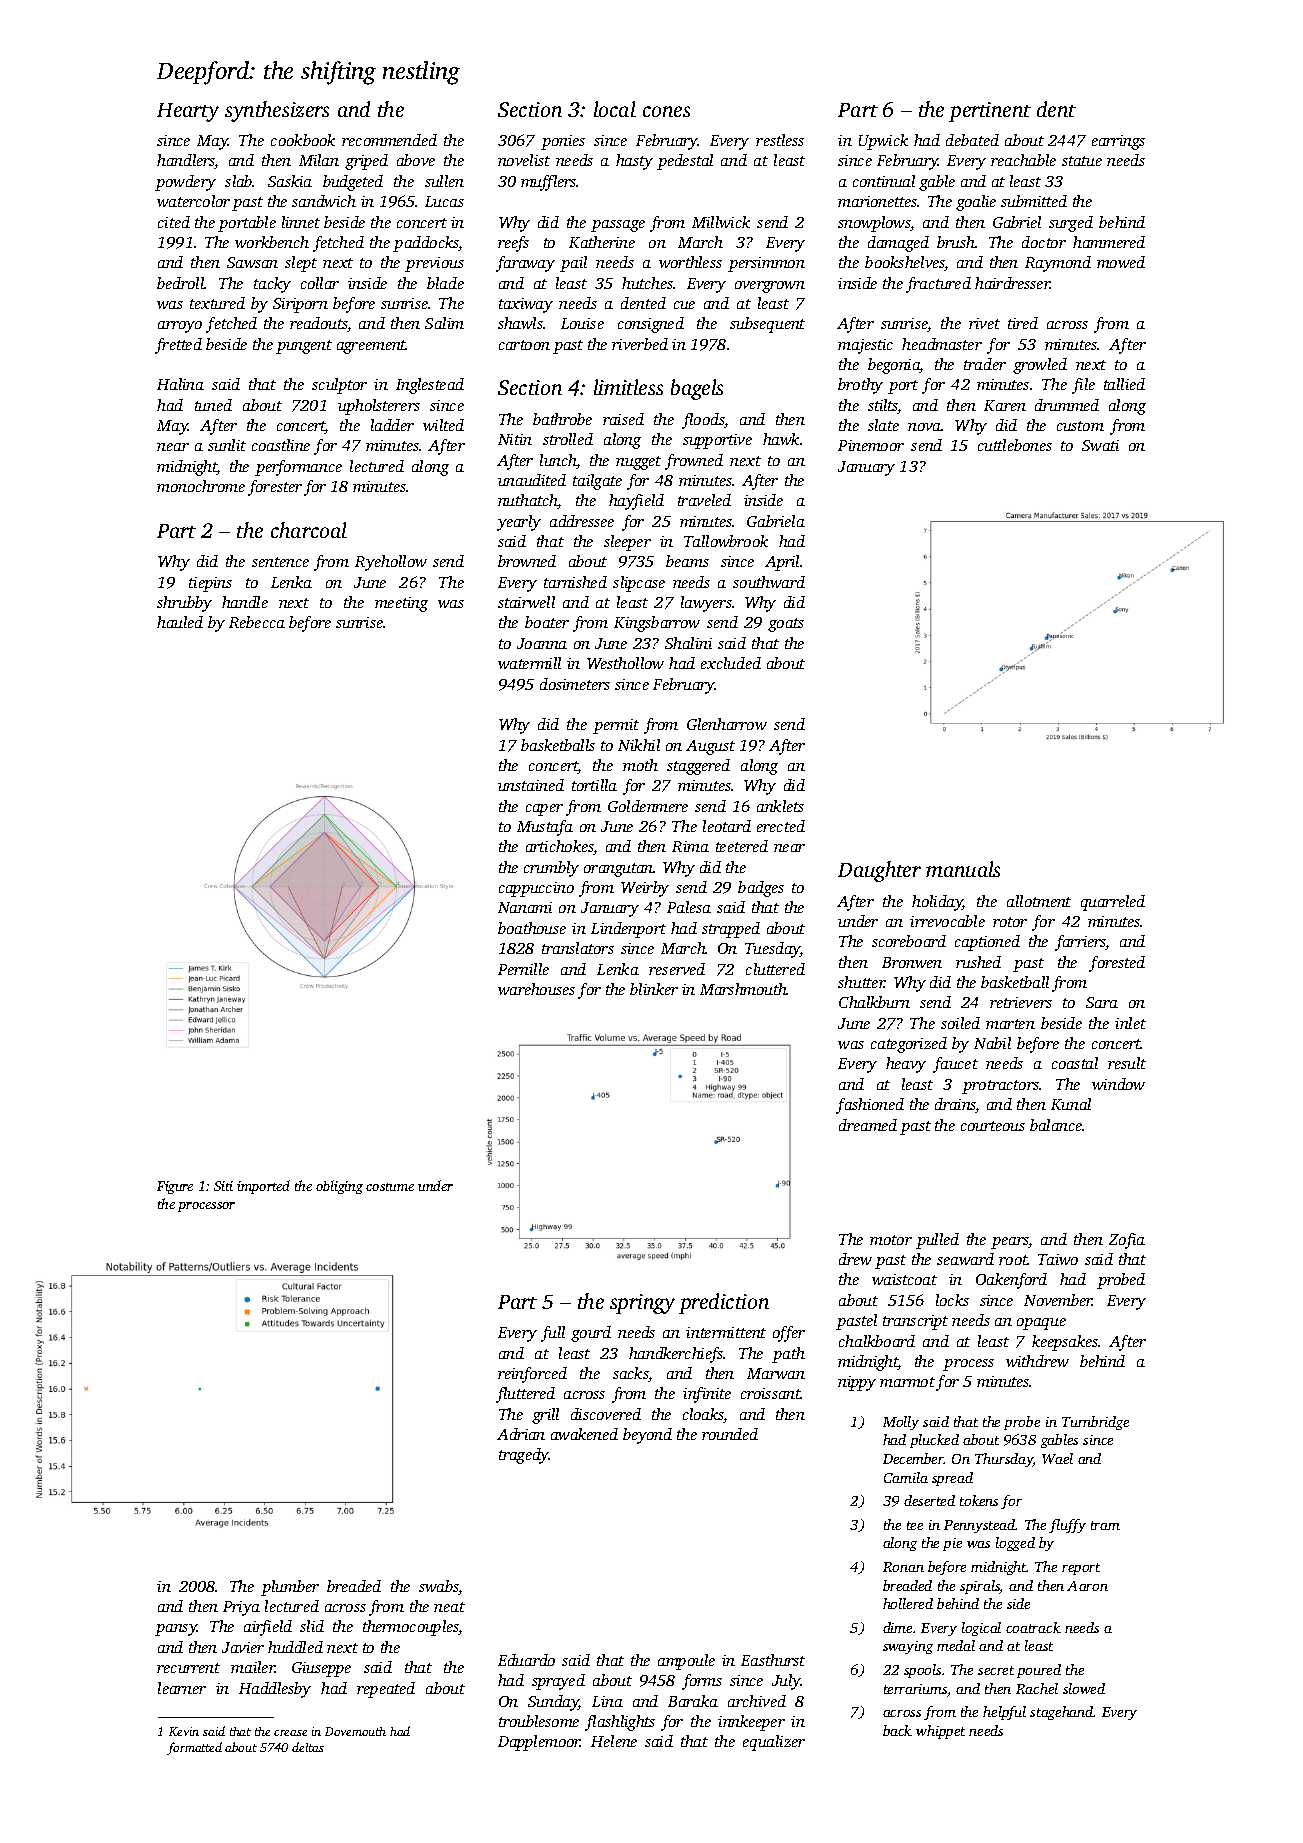  I want to click on rotor, so click(1010, 922).
